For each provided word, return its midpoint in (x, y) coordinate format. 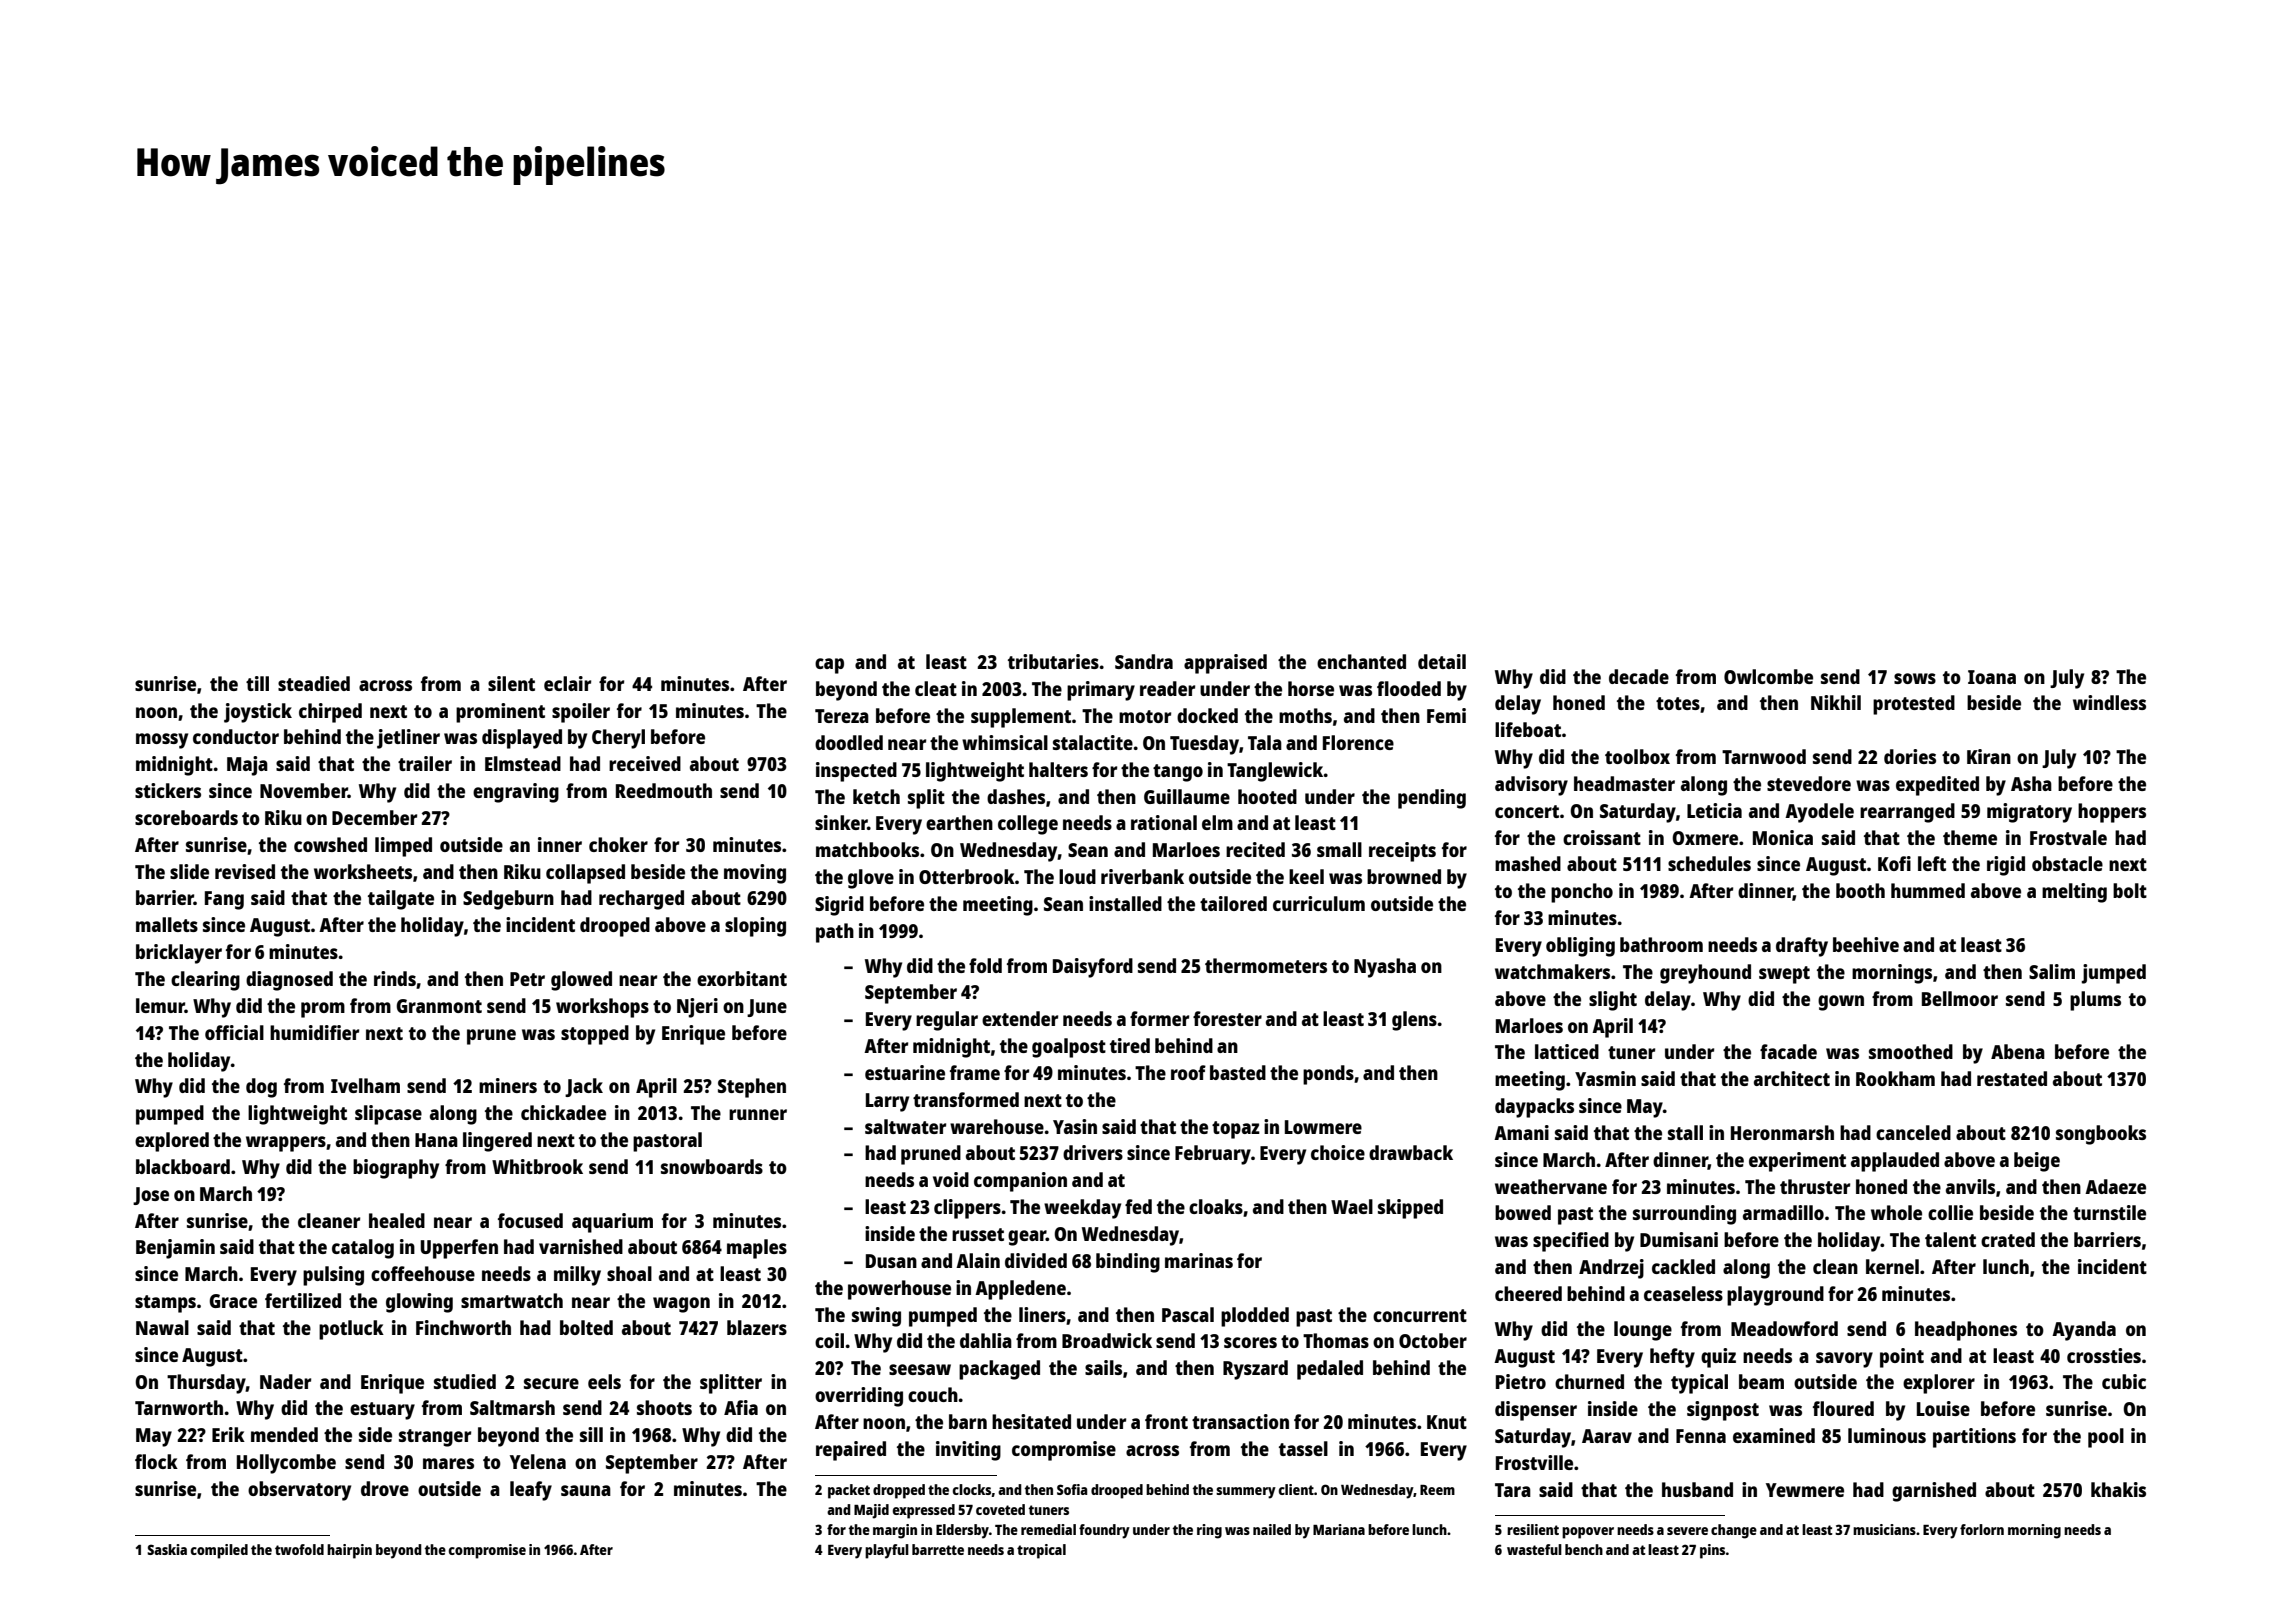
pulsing (333, 1276)
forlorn (1982, 1529)
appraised (1225, 664)
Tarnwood (1764, 756)
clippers (967, 1209)
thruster (1815, 1186)
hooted (1267, 796)
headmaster (1624, 783)
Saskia (167, 1549)
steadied (314, 683)
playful (887, 1551)
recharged (641, 900)
